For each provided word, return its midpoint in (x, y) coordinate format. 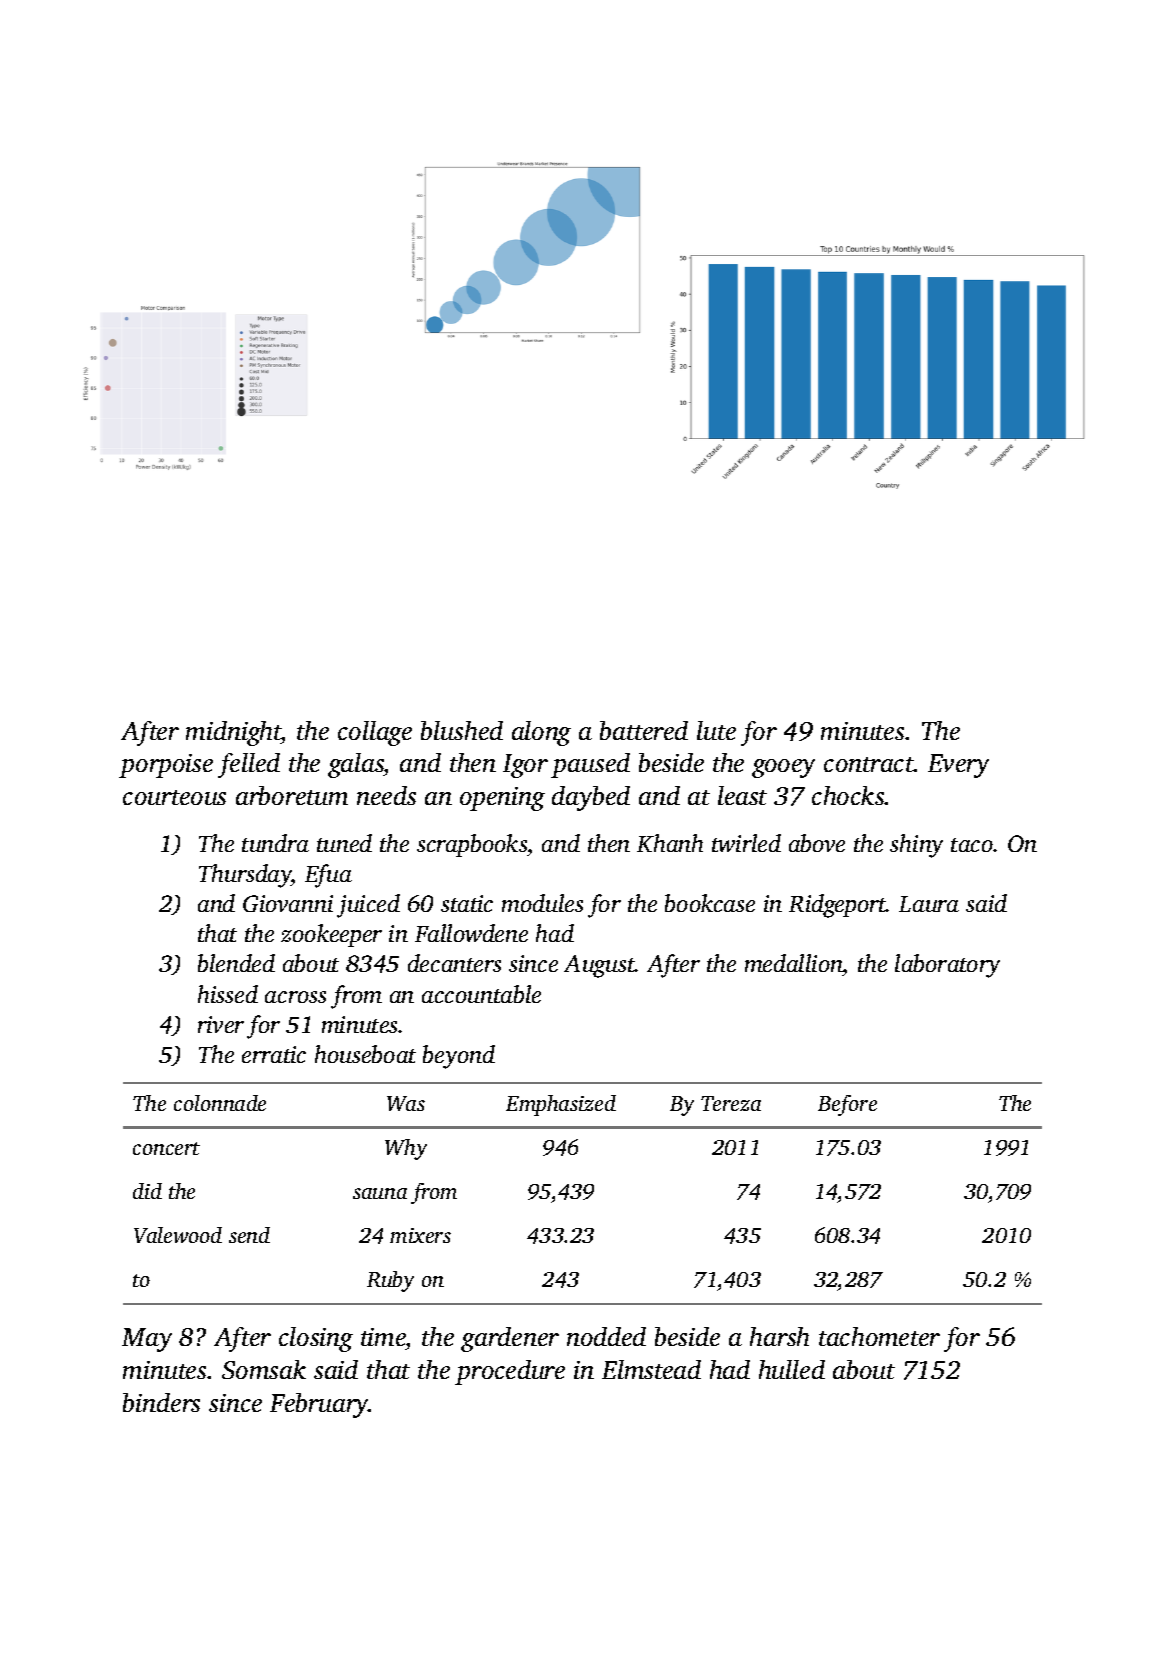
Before (847, 1105)
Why (406, 1149)
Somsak (264, 1369)
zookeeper (331, 935)
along (541, 733)
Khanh (670, 843)
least (742, 795)
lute (716, 730)
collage (375, 733)
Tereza (731, 1103)
